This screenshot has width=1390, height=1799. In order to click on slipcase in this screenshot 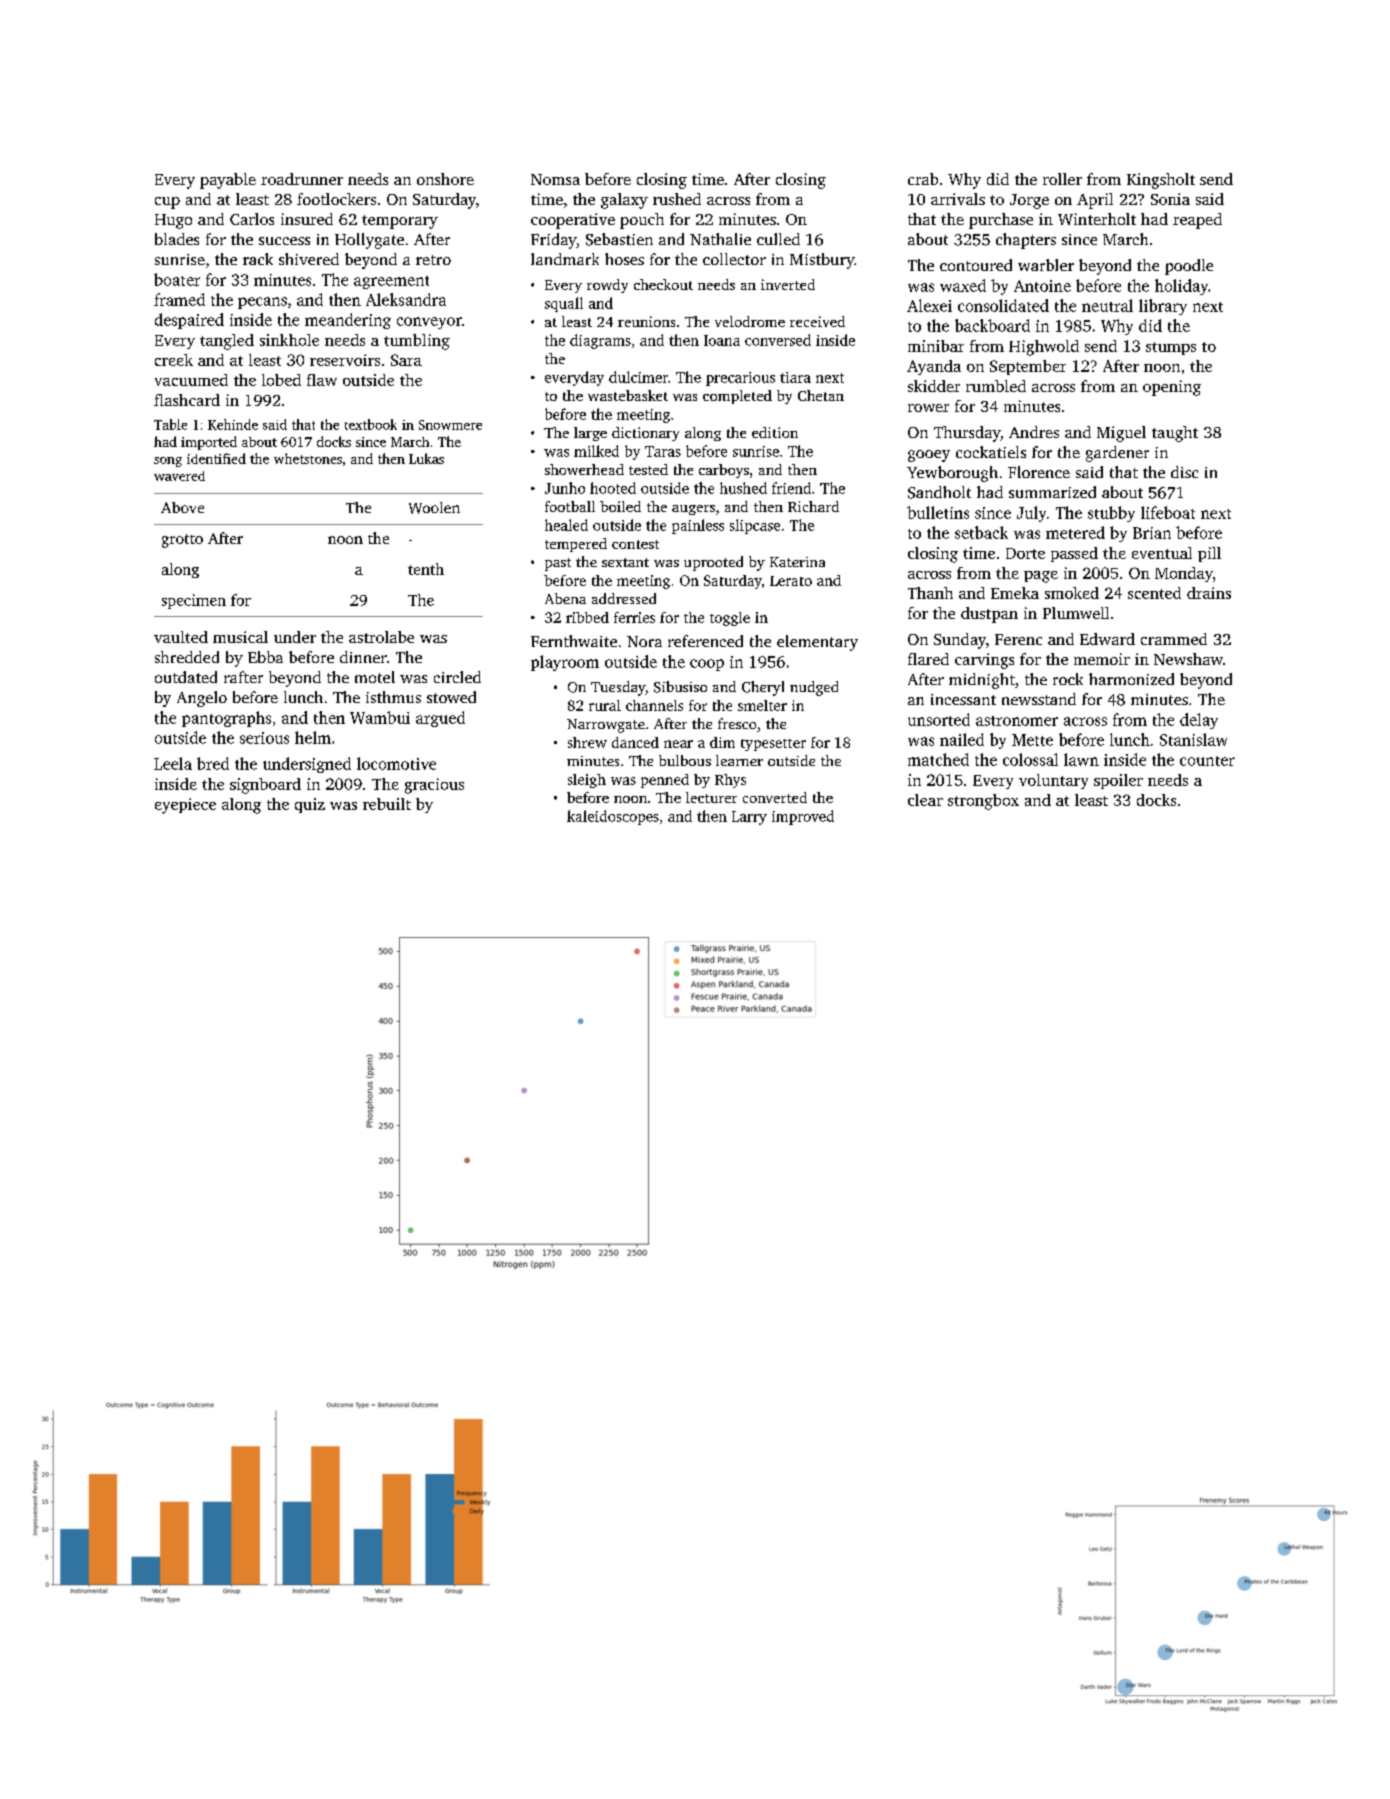, I will do `click(755, 526)`.
